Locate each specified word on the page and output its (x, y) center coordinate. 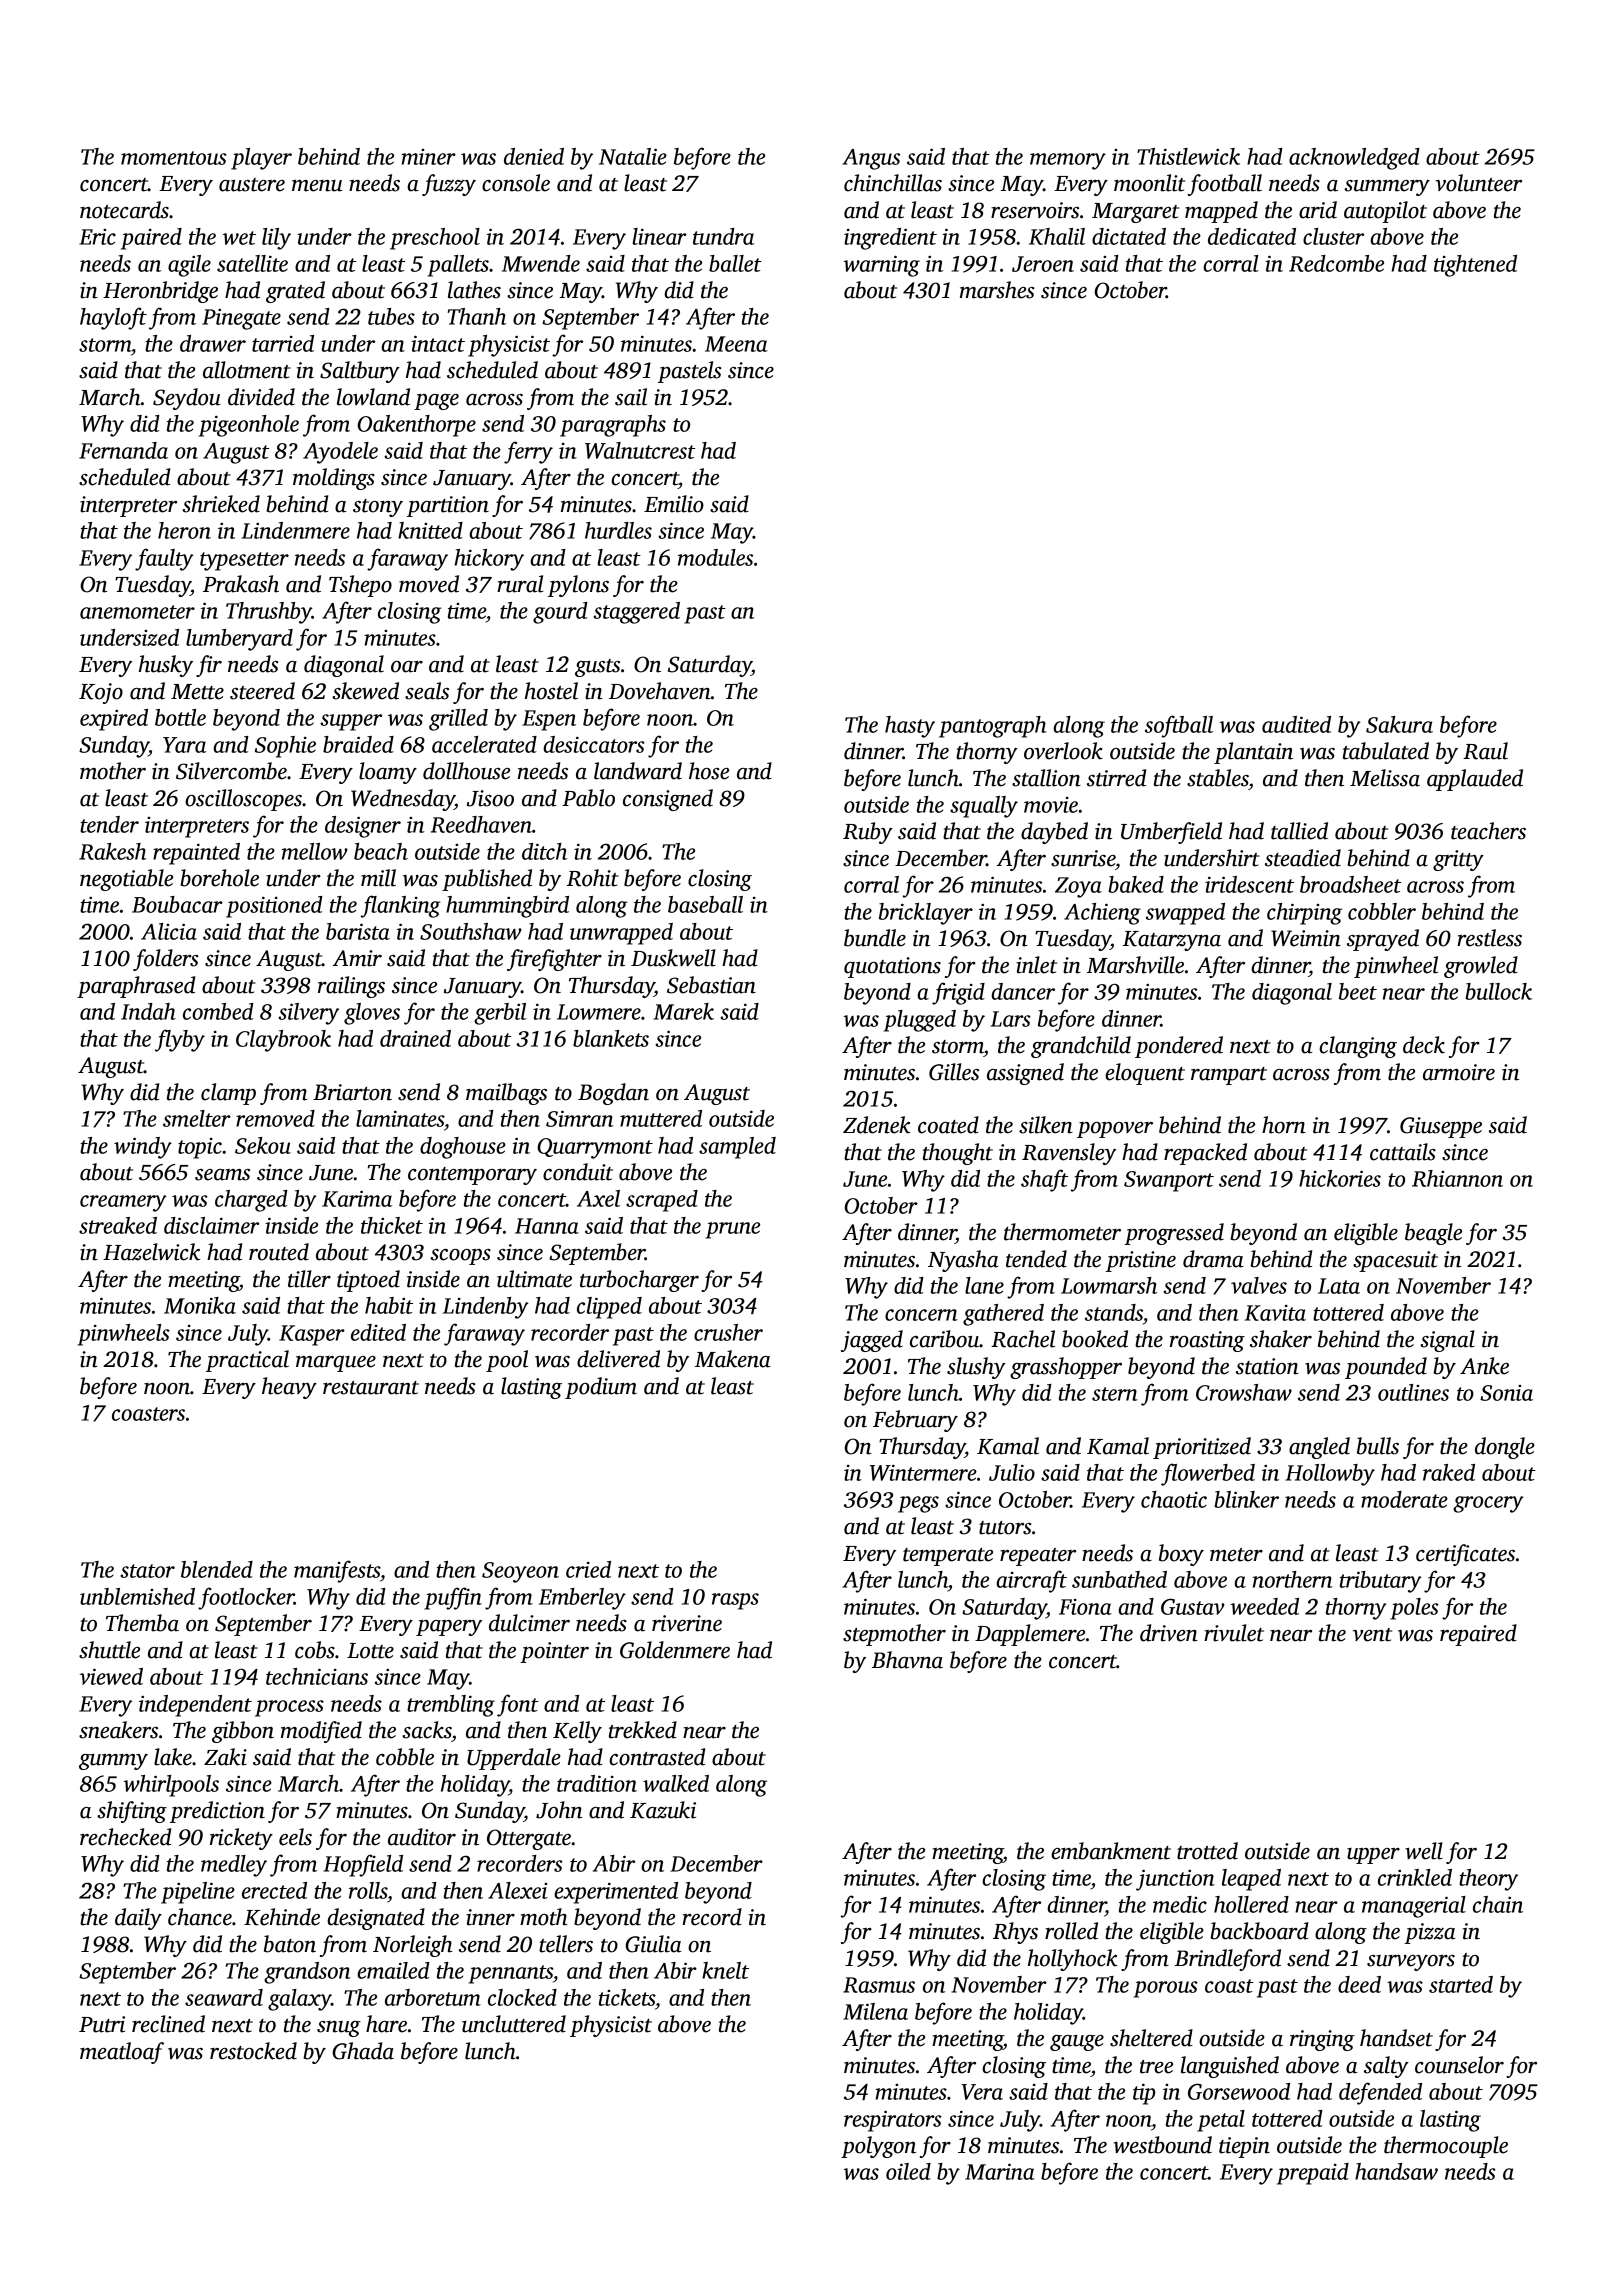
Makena (733, 1359)
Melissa (1385, 778)
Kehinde (282, 1917)
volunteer (1478, 183)
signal (1447, 1341)
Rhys (1015, 1933)
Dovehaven (660, 691)
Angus (871, 159)
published (487, 880)
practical (247, 1361)
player (261, 159)
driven (1169, 1633)
